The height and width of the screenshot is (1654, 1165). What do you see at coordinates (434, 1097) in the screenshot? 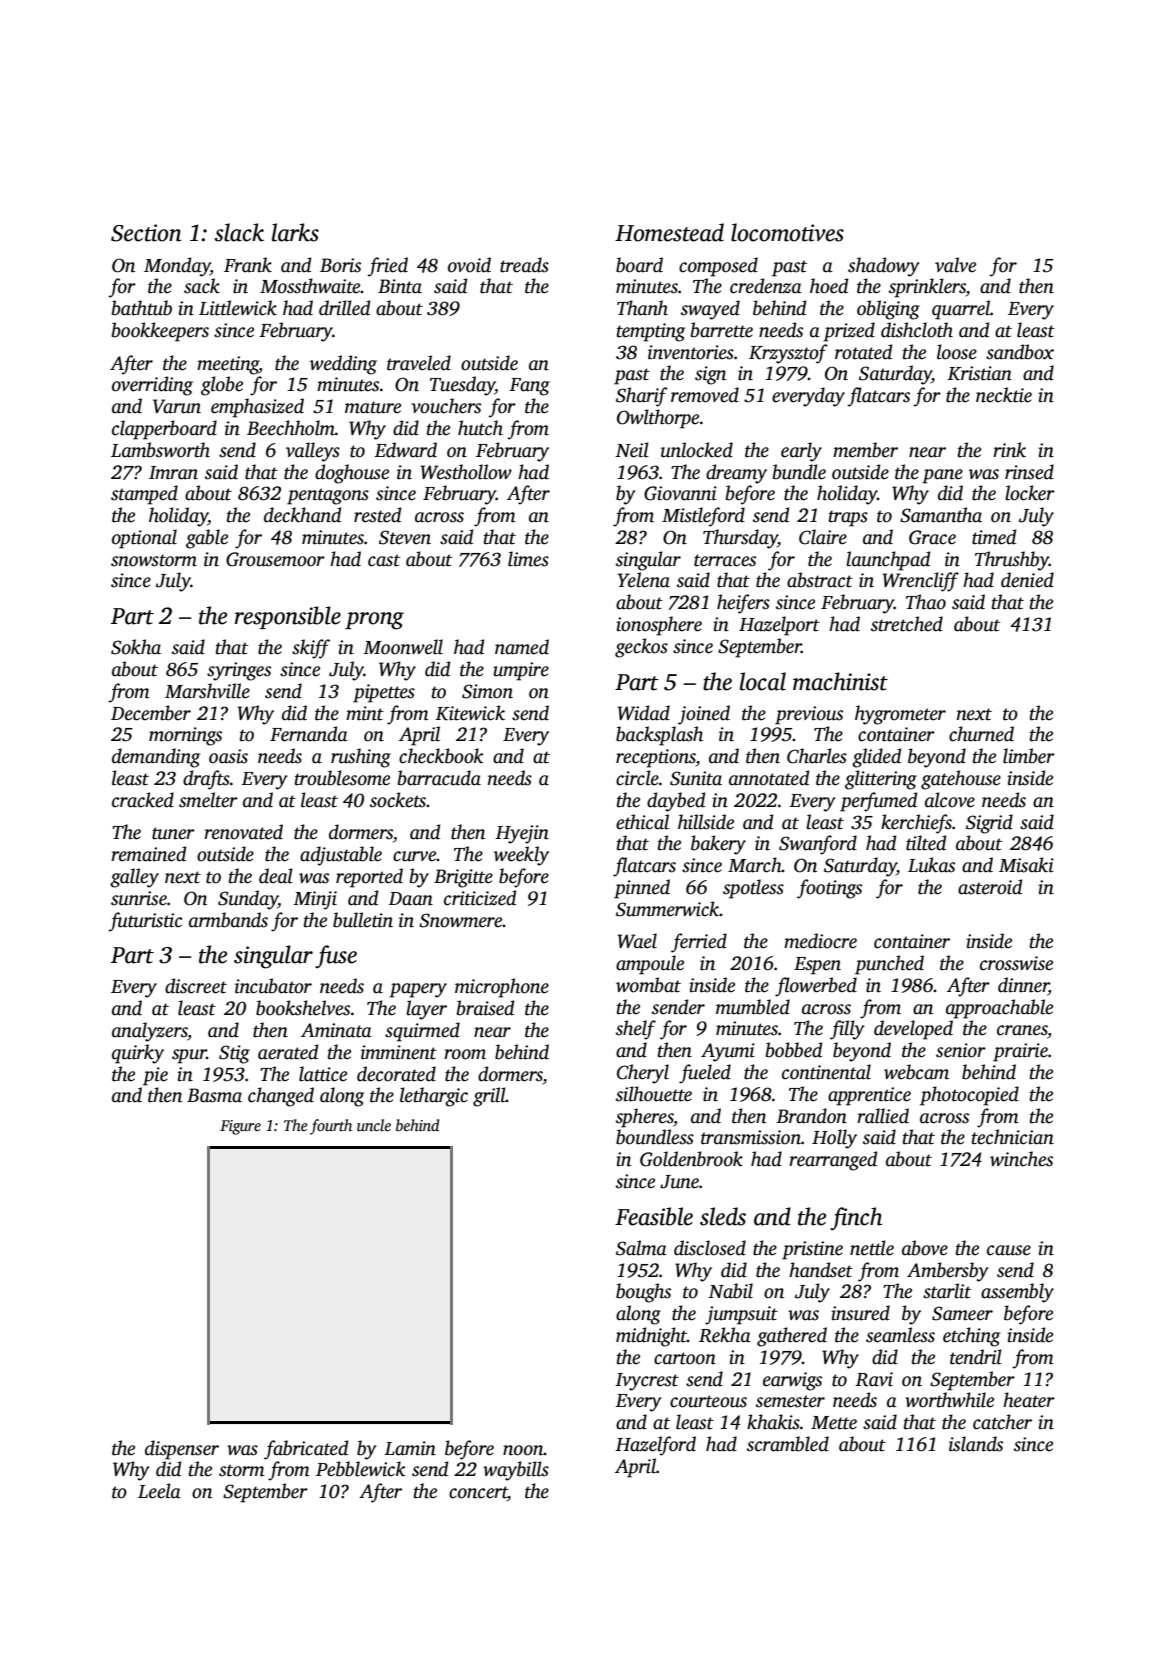
I see `lethargic` at bounding box center [434, 1097].
